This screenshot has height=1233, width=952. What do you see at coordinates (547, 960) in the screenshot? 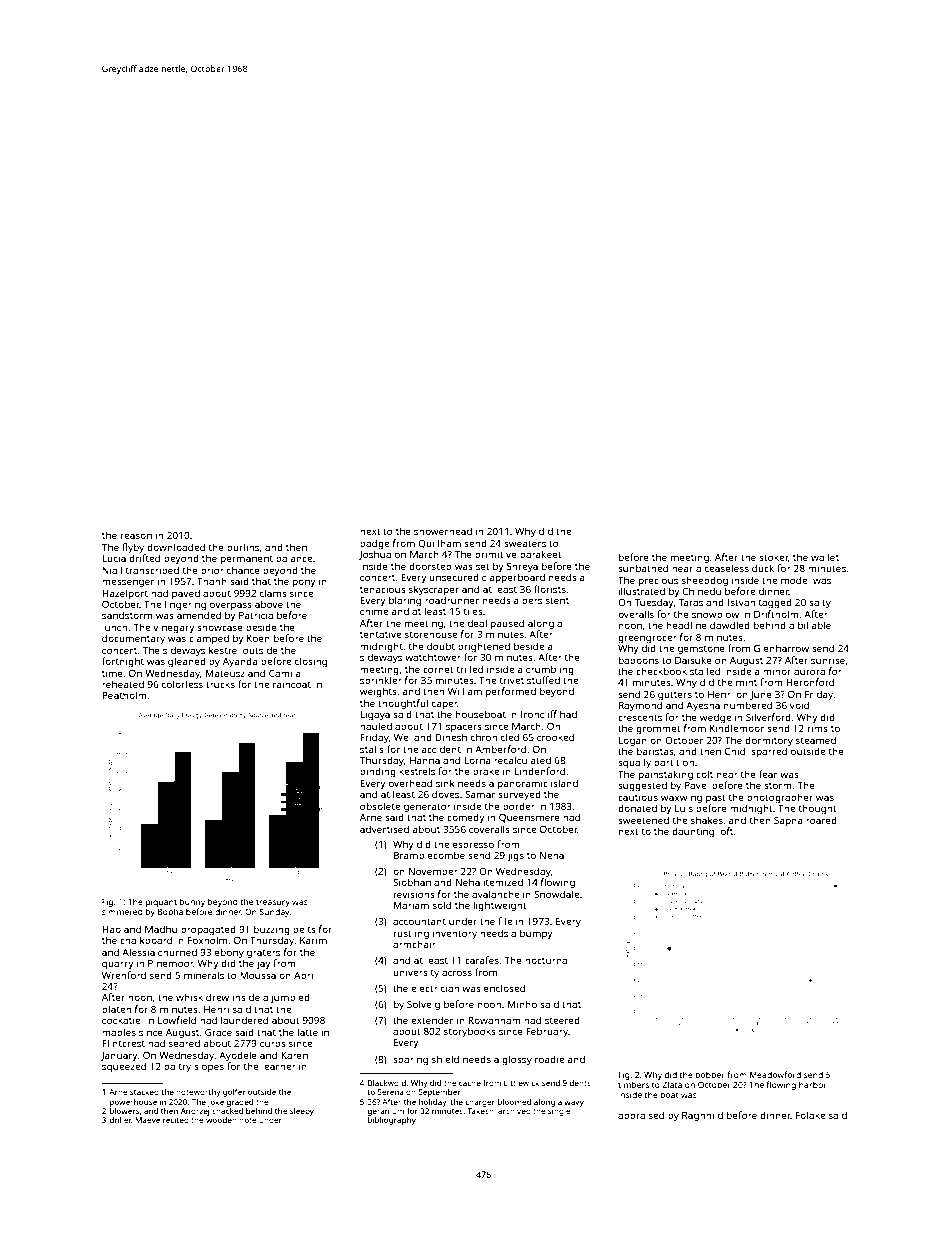
I see `nocturnal` at bounding box center [547, 960].
